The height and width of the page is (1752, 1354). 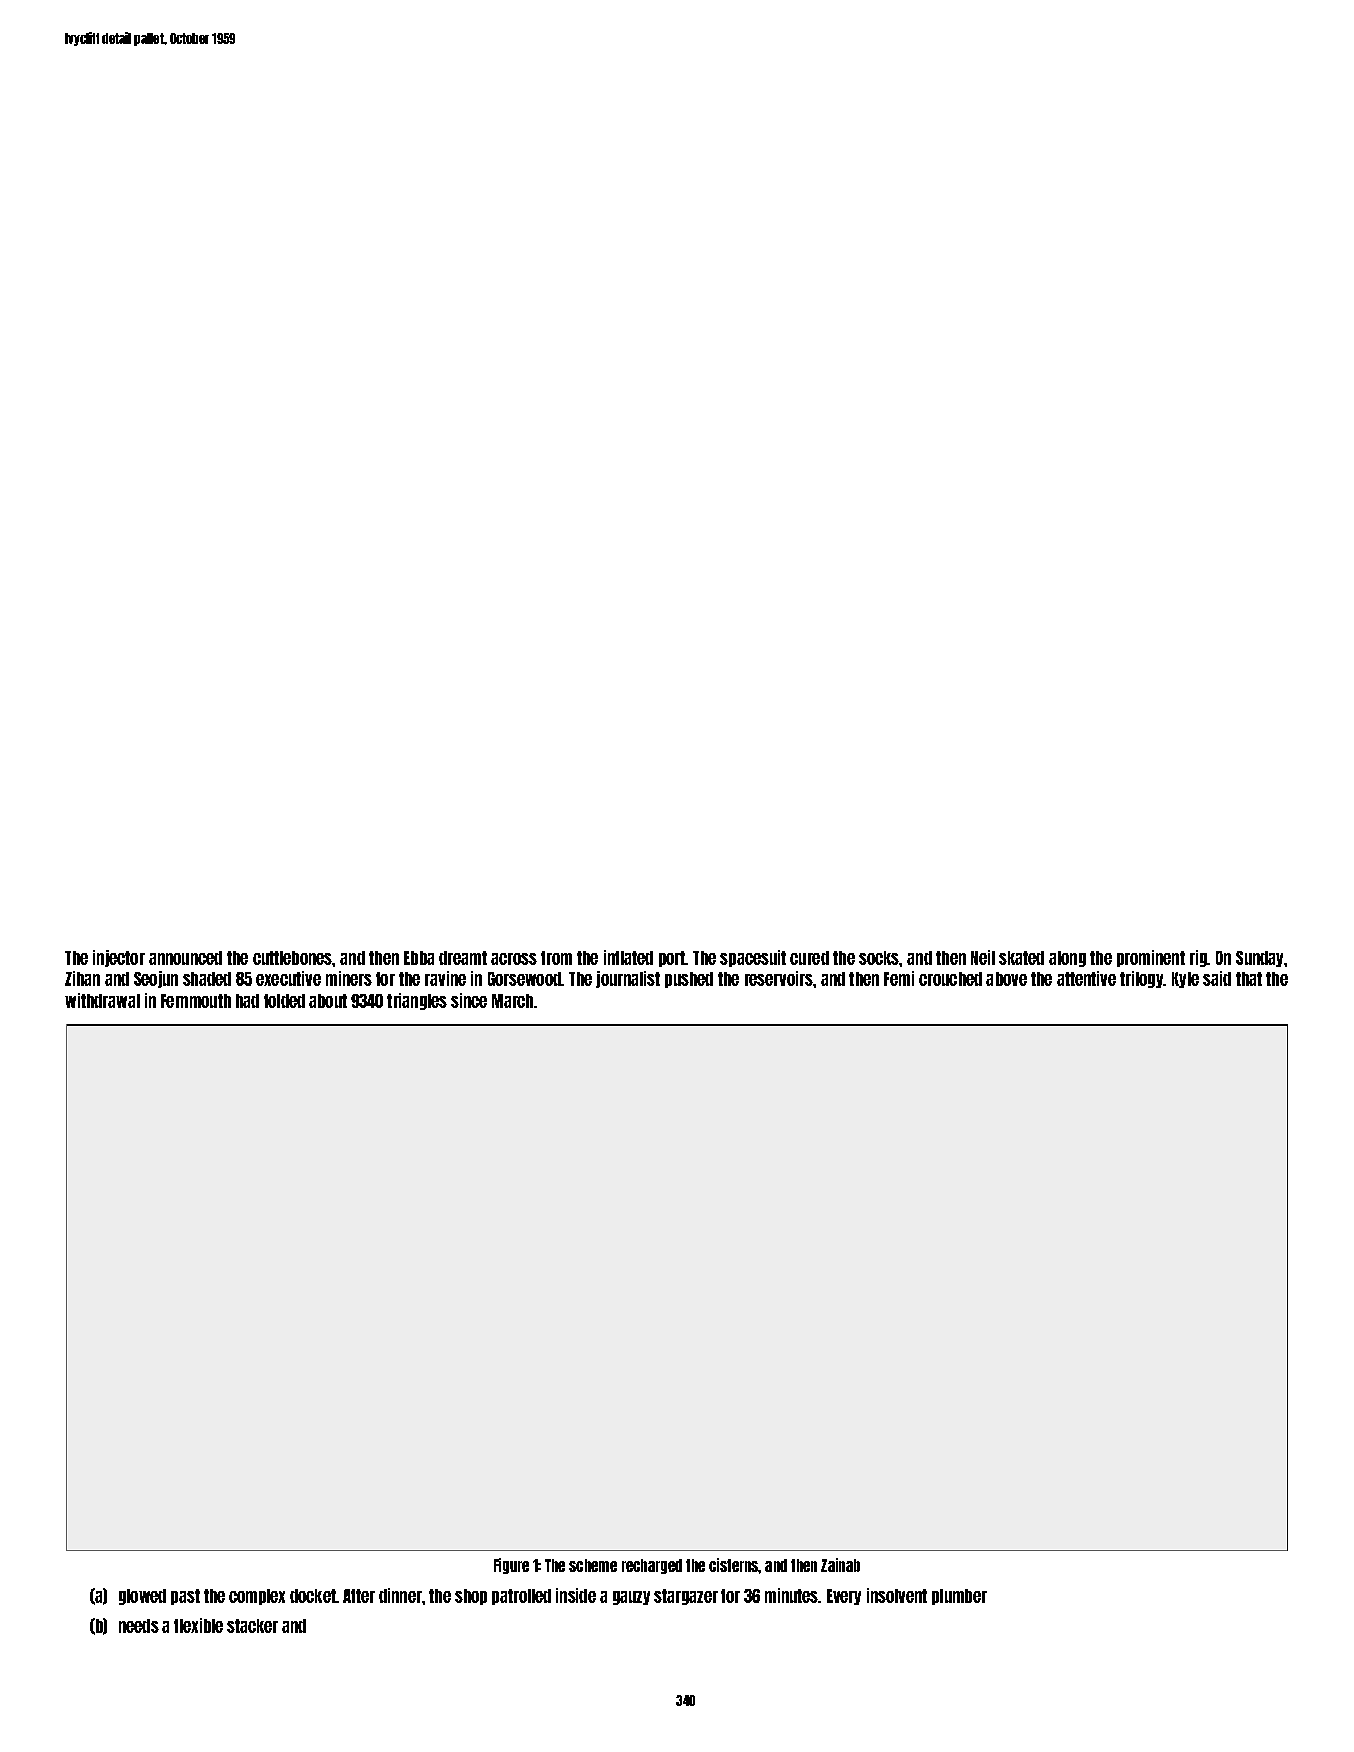 I want to click on plumber, so click(x=959, y=1597).
